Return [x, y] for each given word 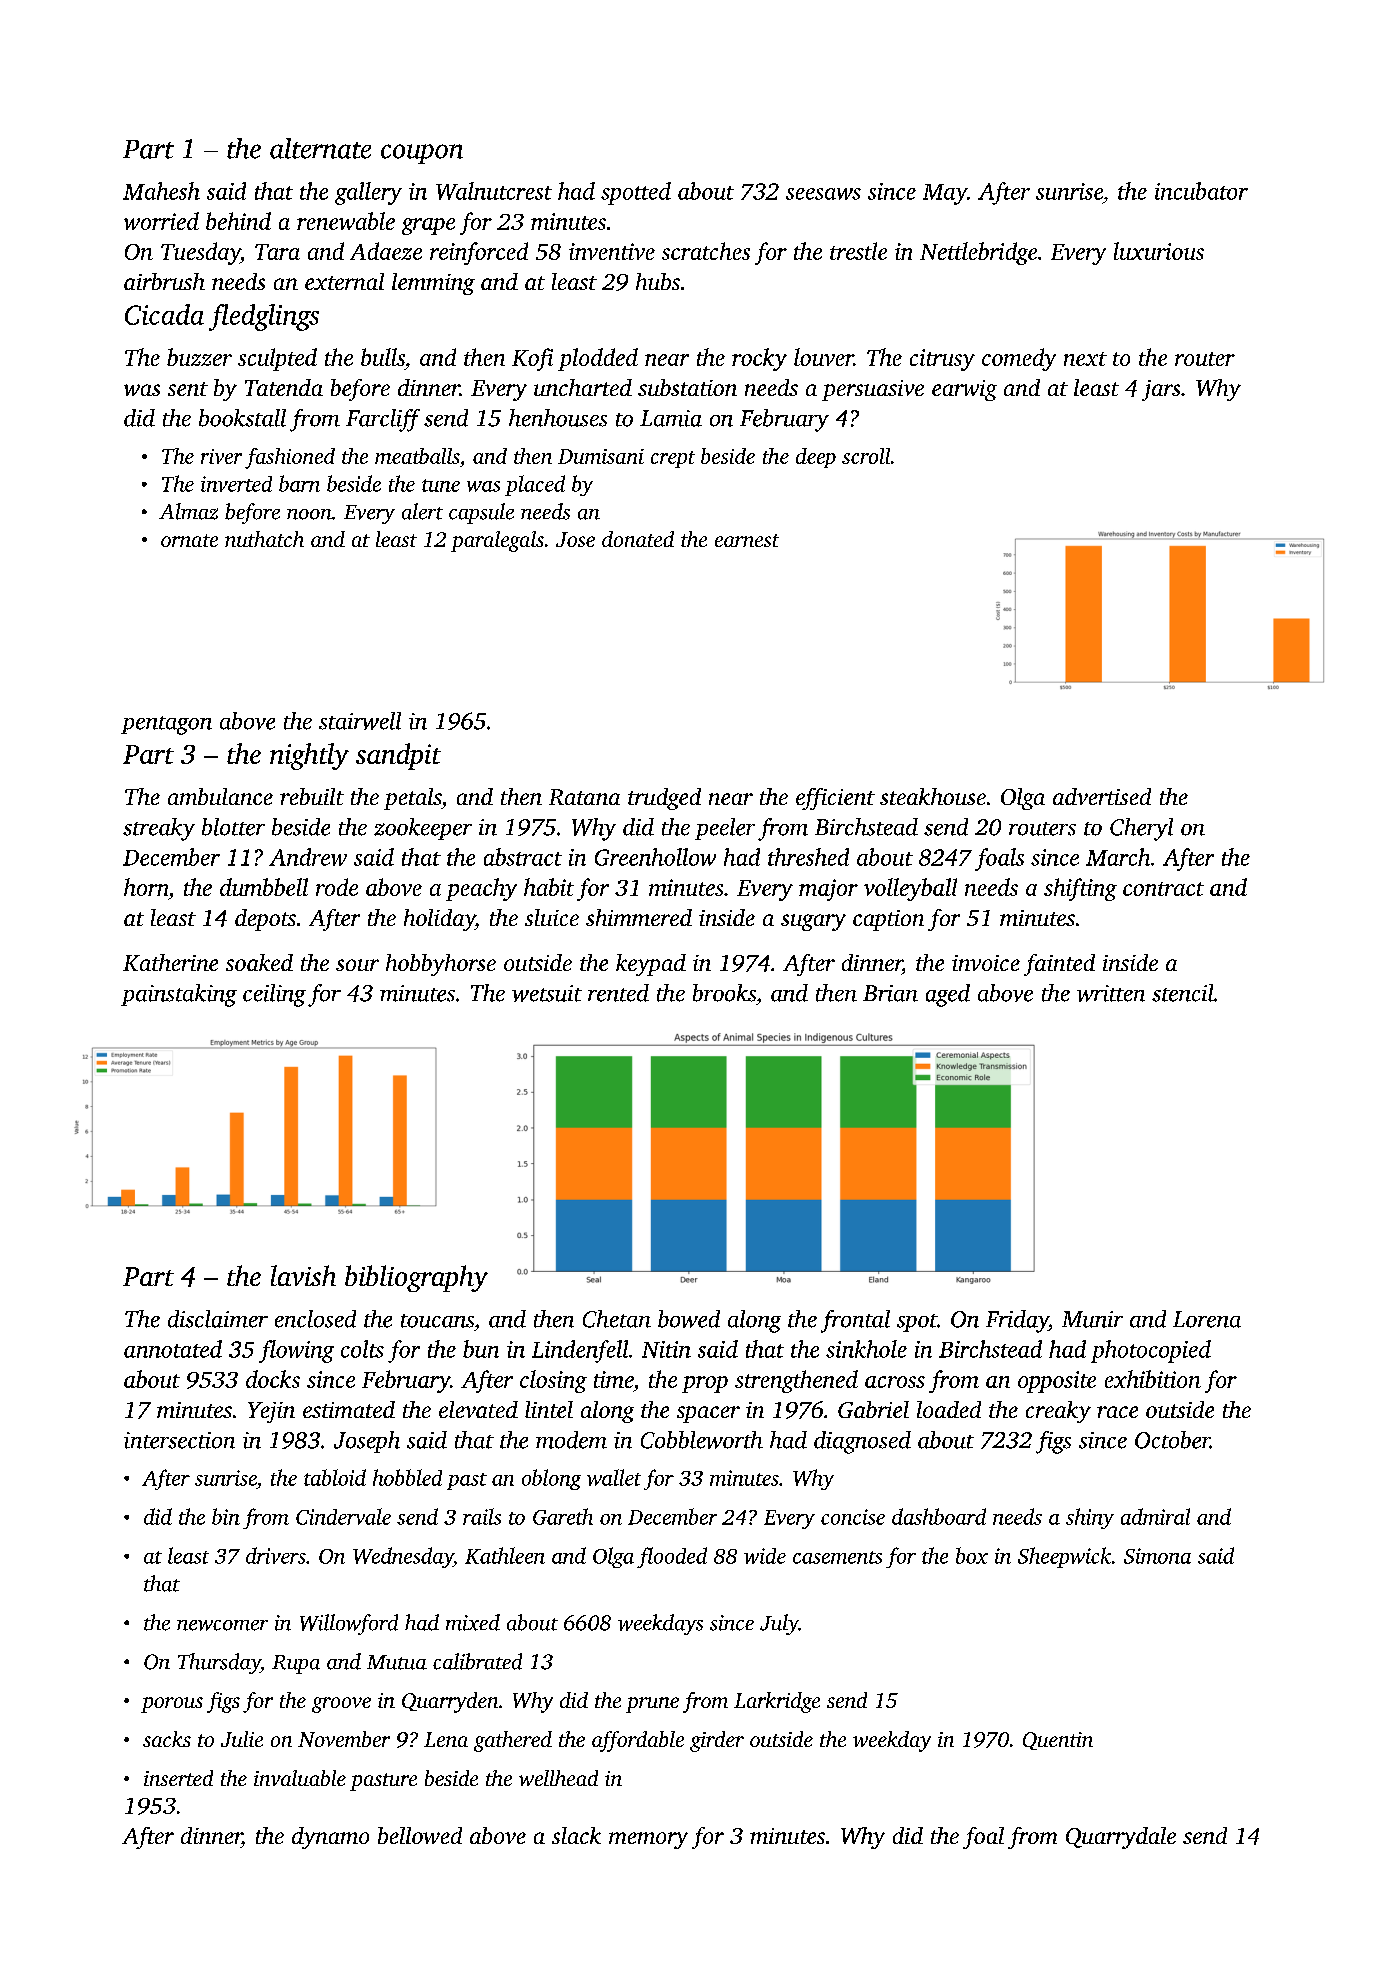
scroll [866, 456]
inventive [612, 251]
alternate [320, 148]
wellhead [558, 1778]
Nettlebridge [978, 253]
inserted [178, 1778]
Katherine [170, 962]
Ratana [584, 797]
